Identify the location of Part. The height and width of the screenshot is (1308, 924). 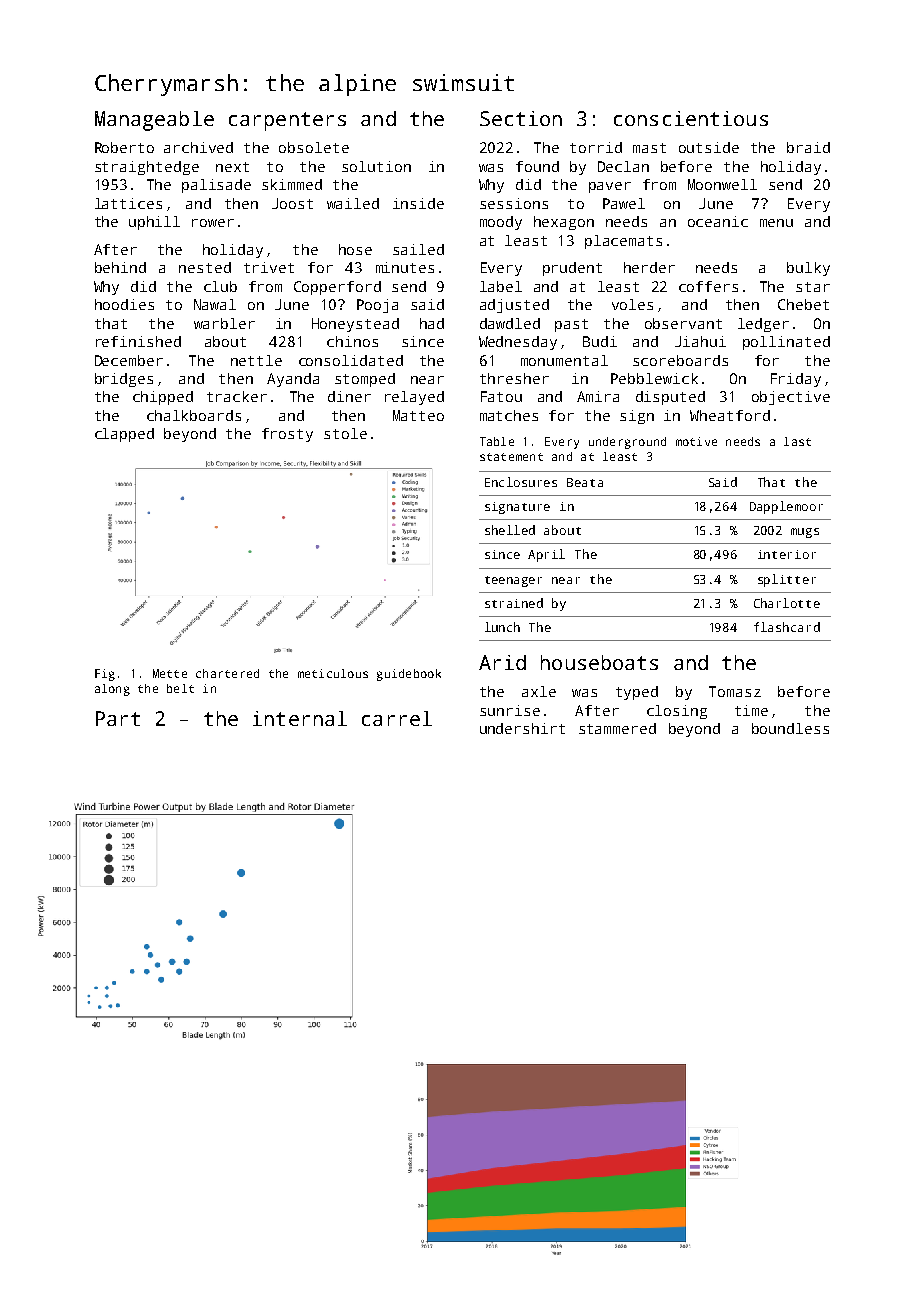
(118, 718).
